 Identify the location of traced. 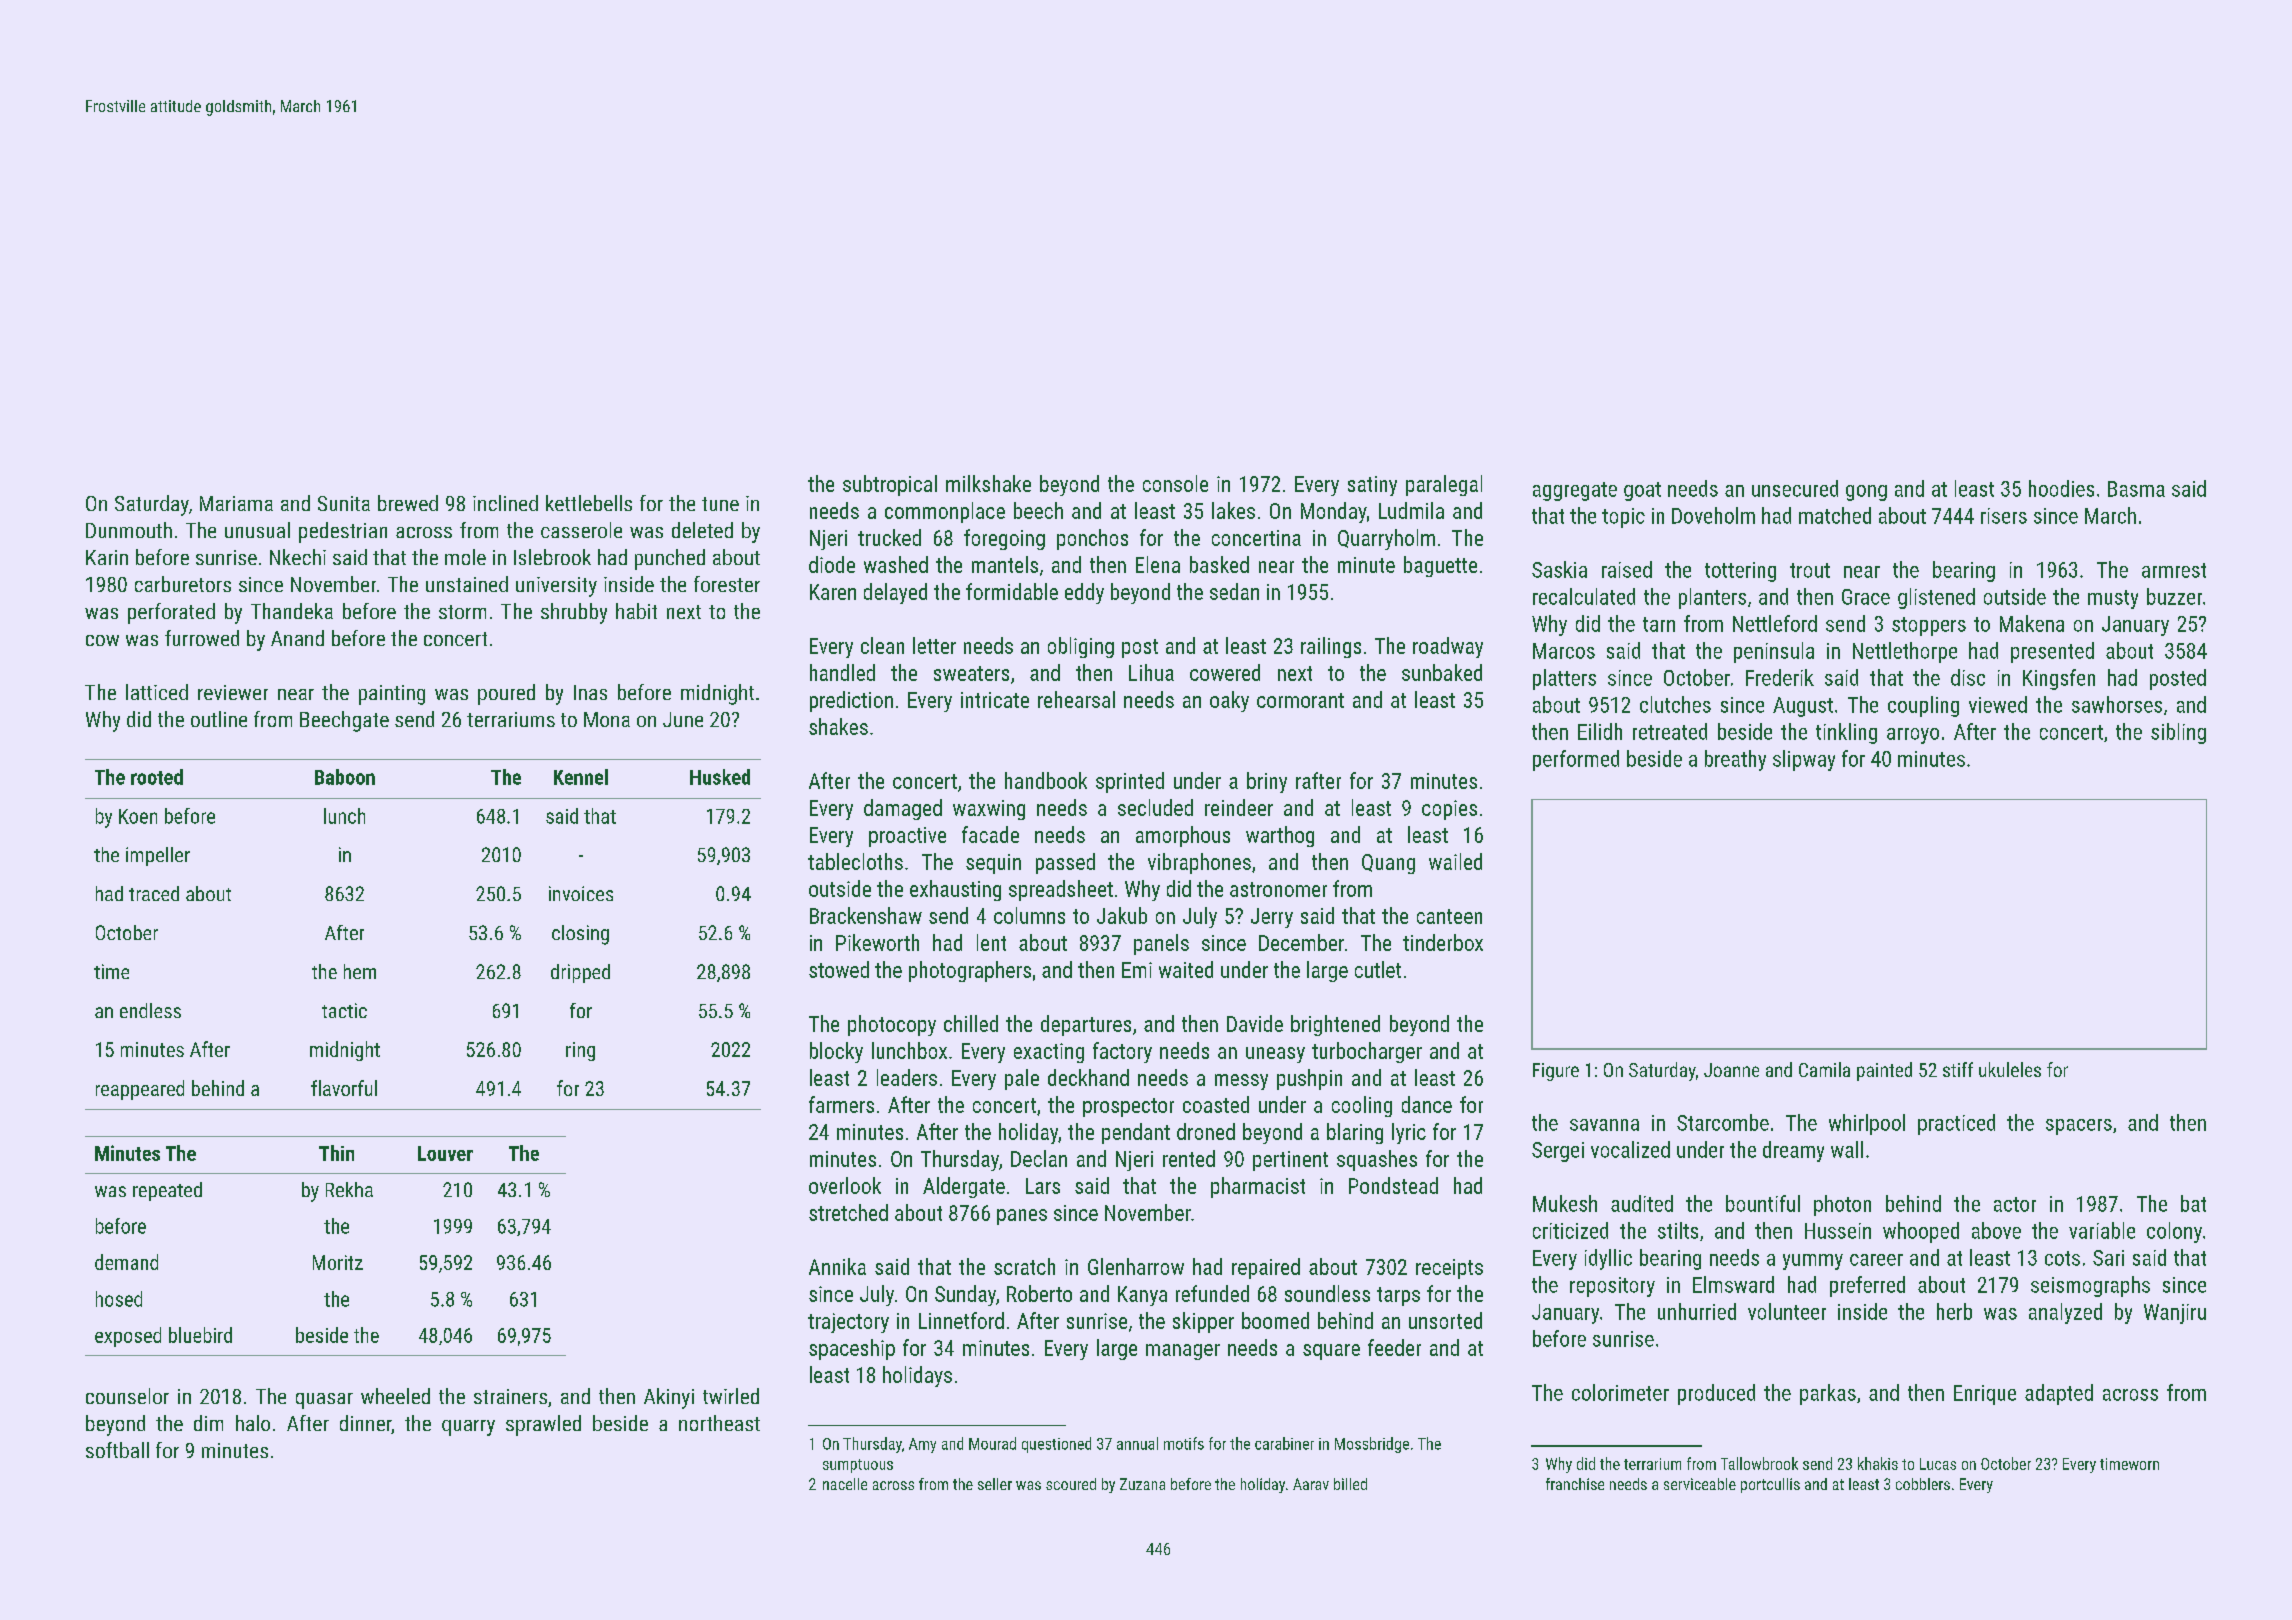
(154, 893).
